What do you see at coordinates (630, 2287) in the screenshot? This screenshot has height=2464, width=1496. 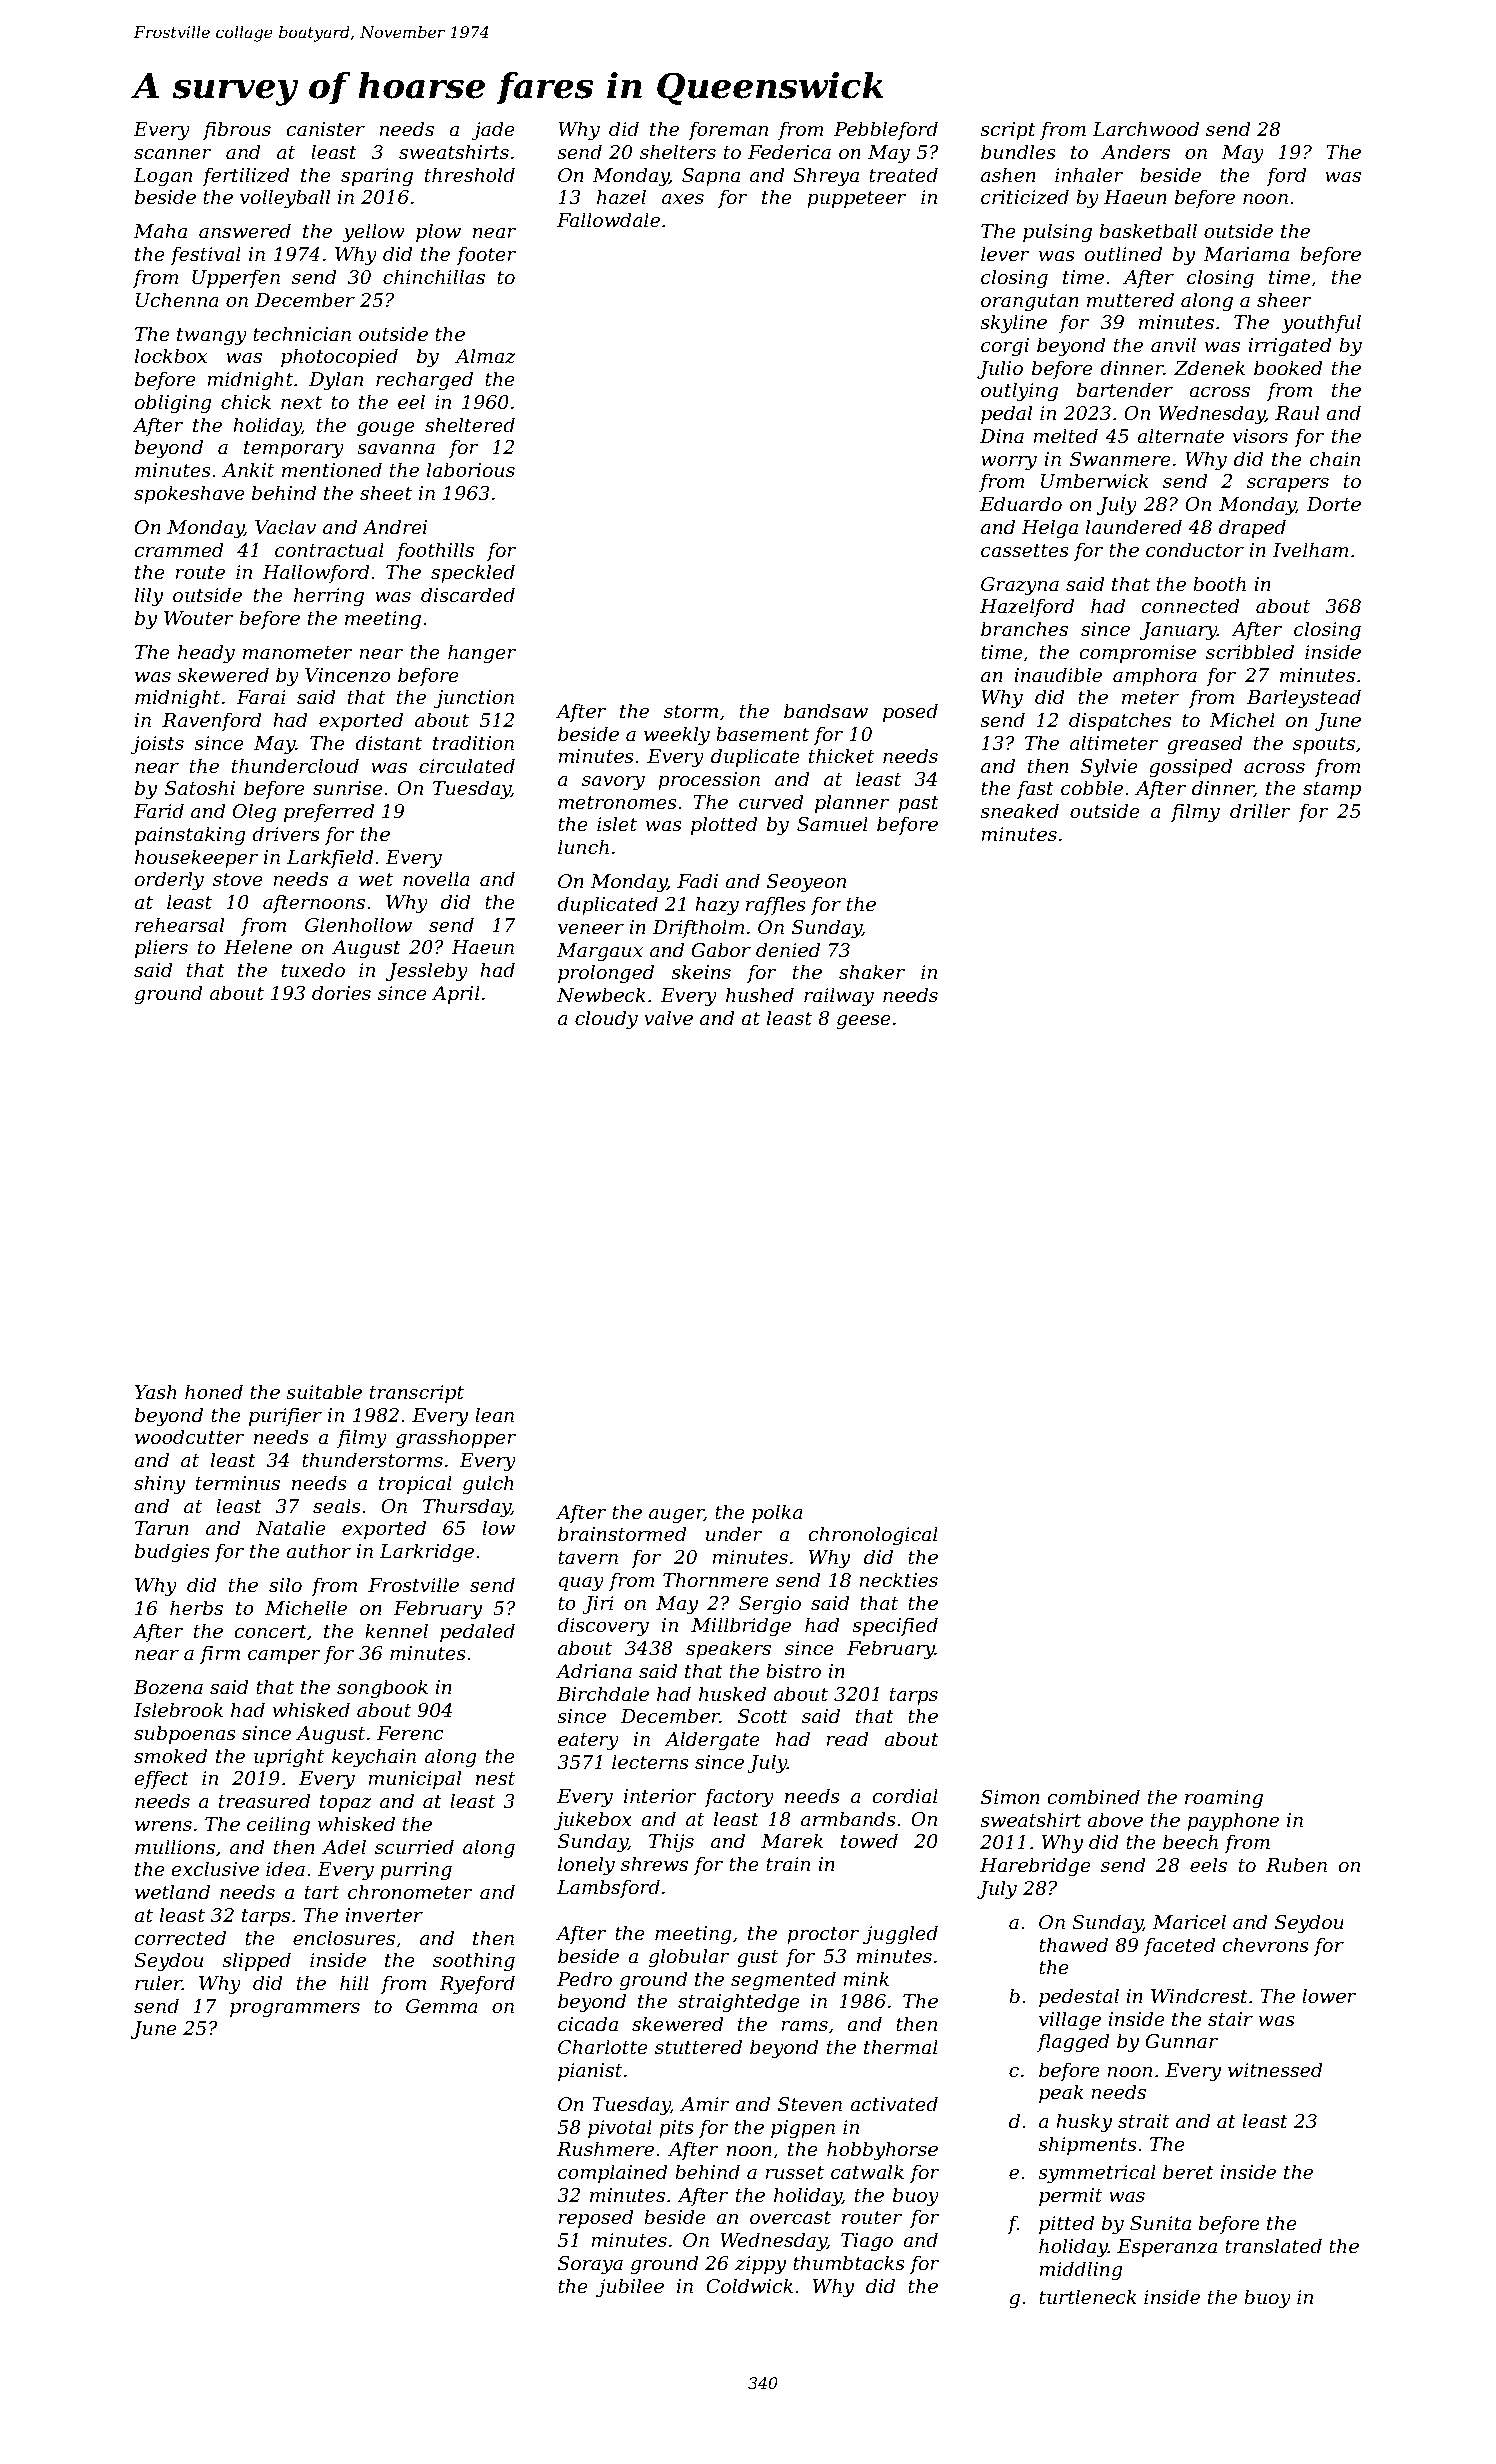 I see `jubilee` at bounding box center [630, 2287].
